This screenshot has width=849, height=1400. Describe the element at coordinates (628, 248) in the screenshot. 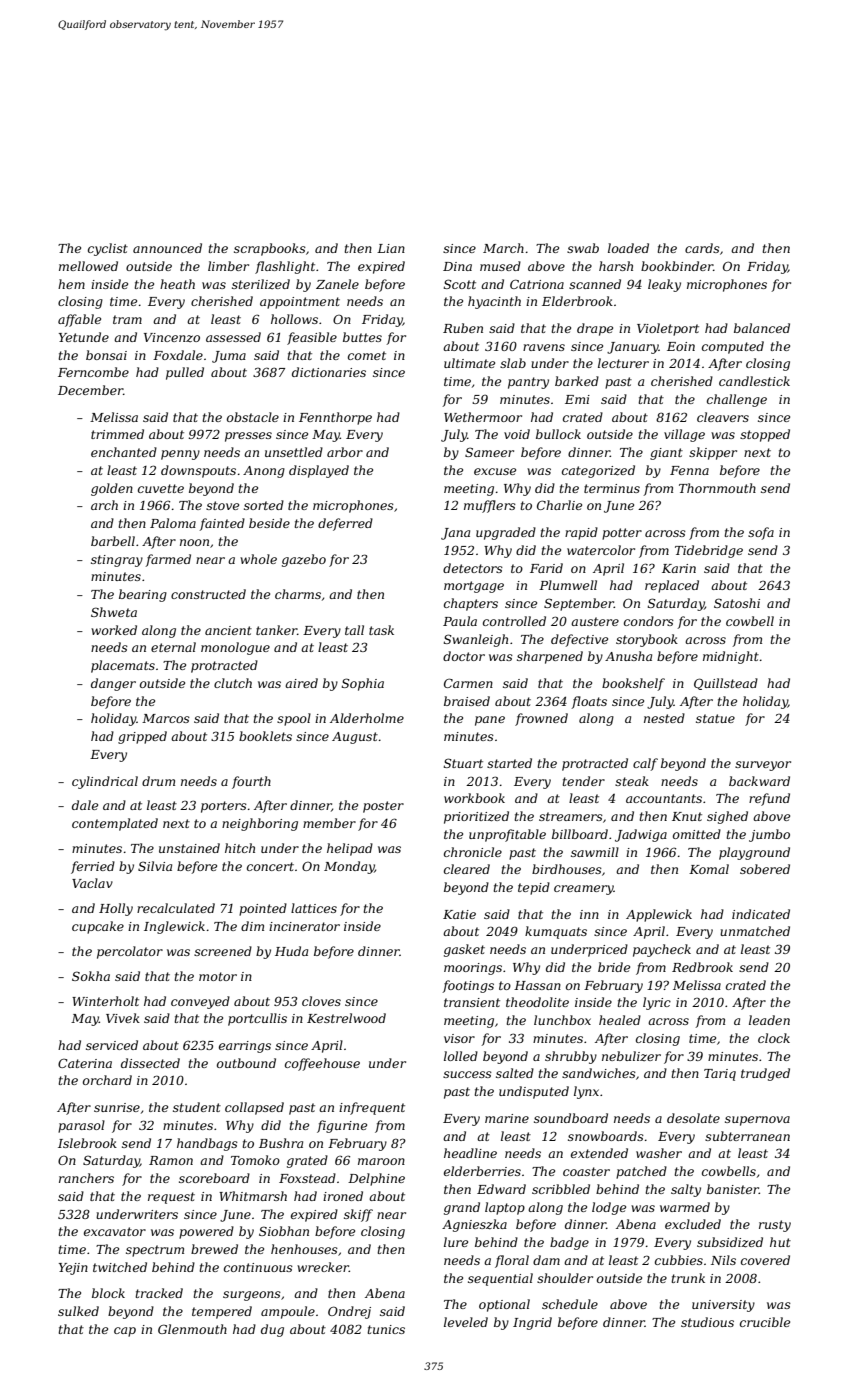

I see `loaded` at that location.
